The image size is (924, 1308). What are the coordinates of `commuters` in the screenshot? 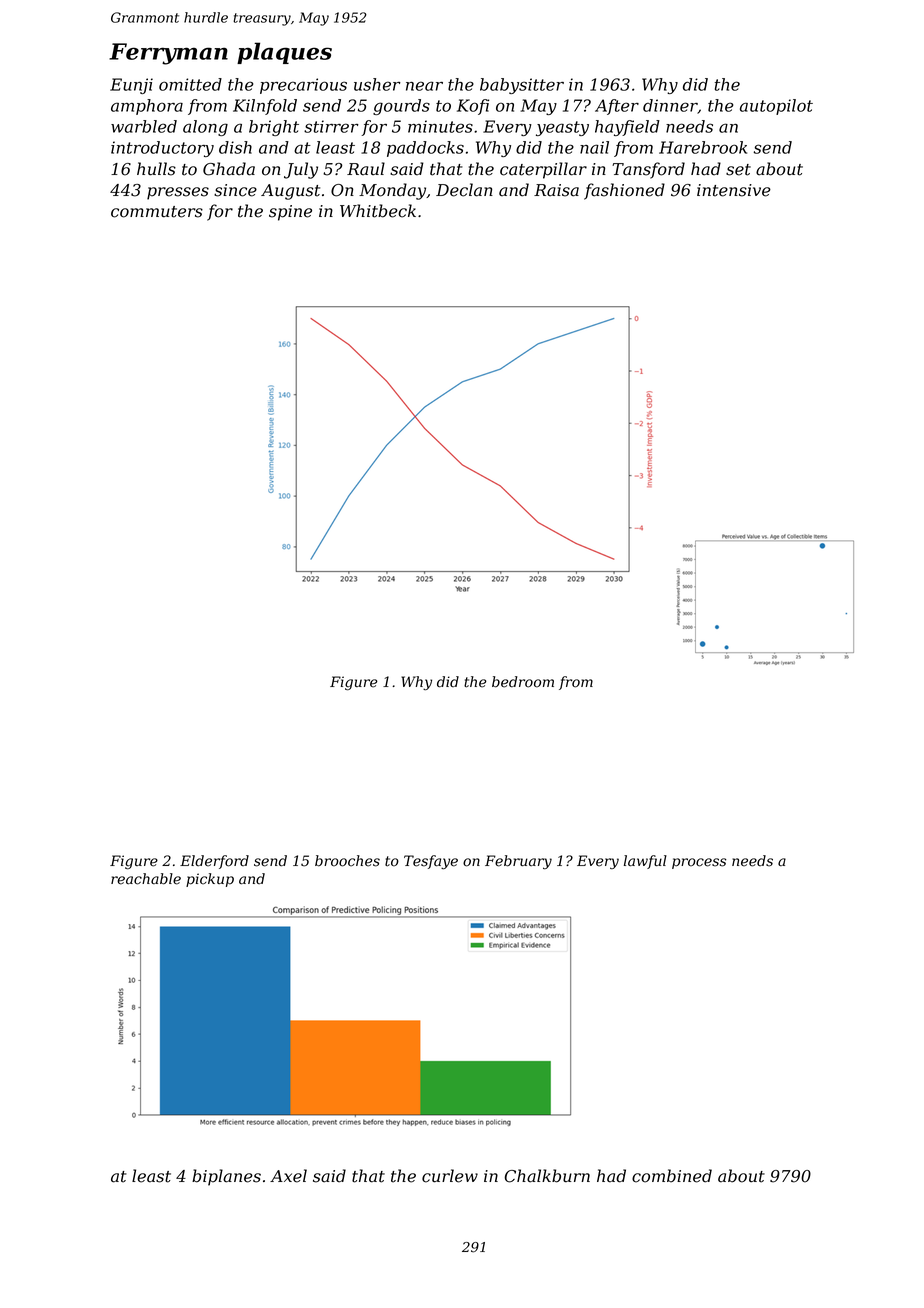 It's located at (157, 212).
